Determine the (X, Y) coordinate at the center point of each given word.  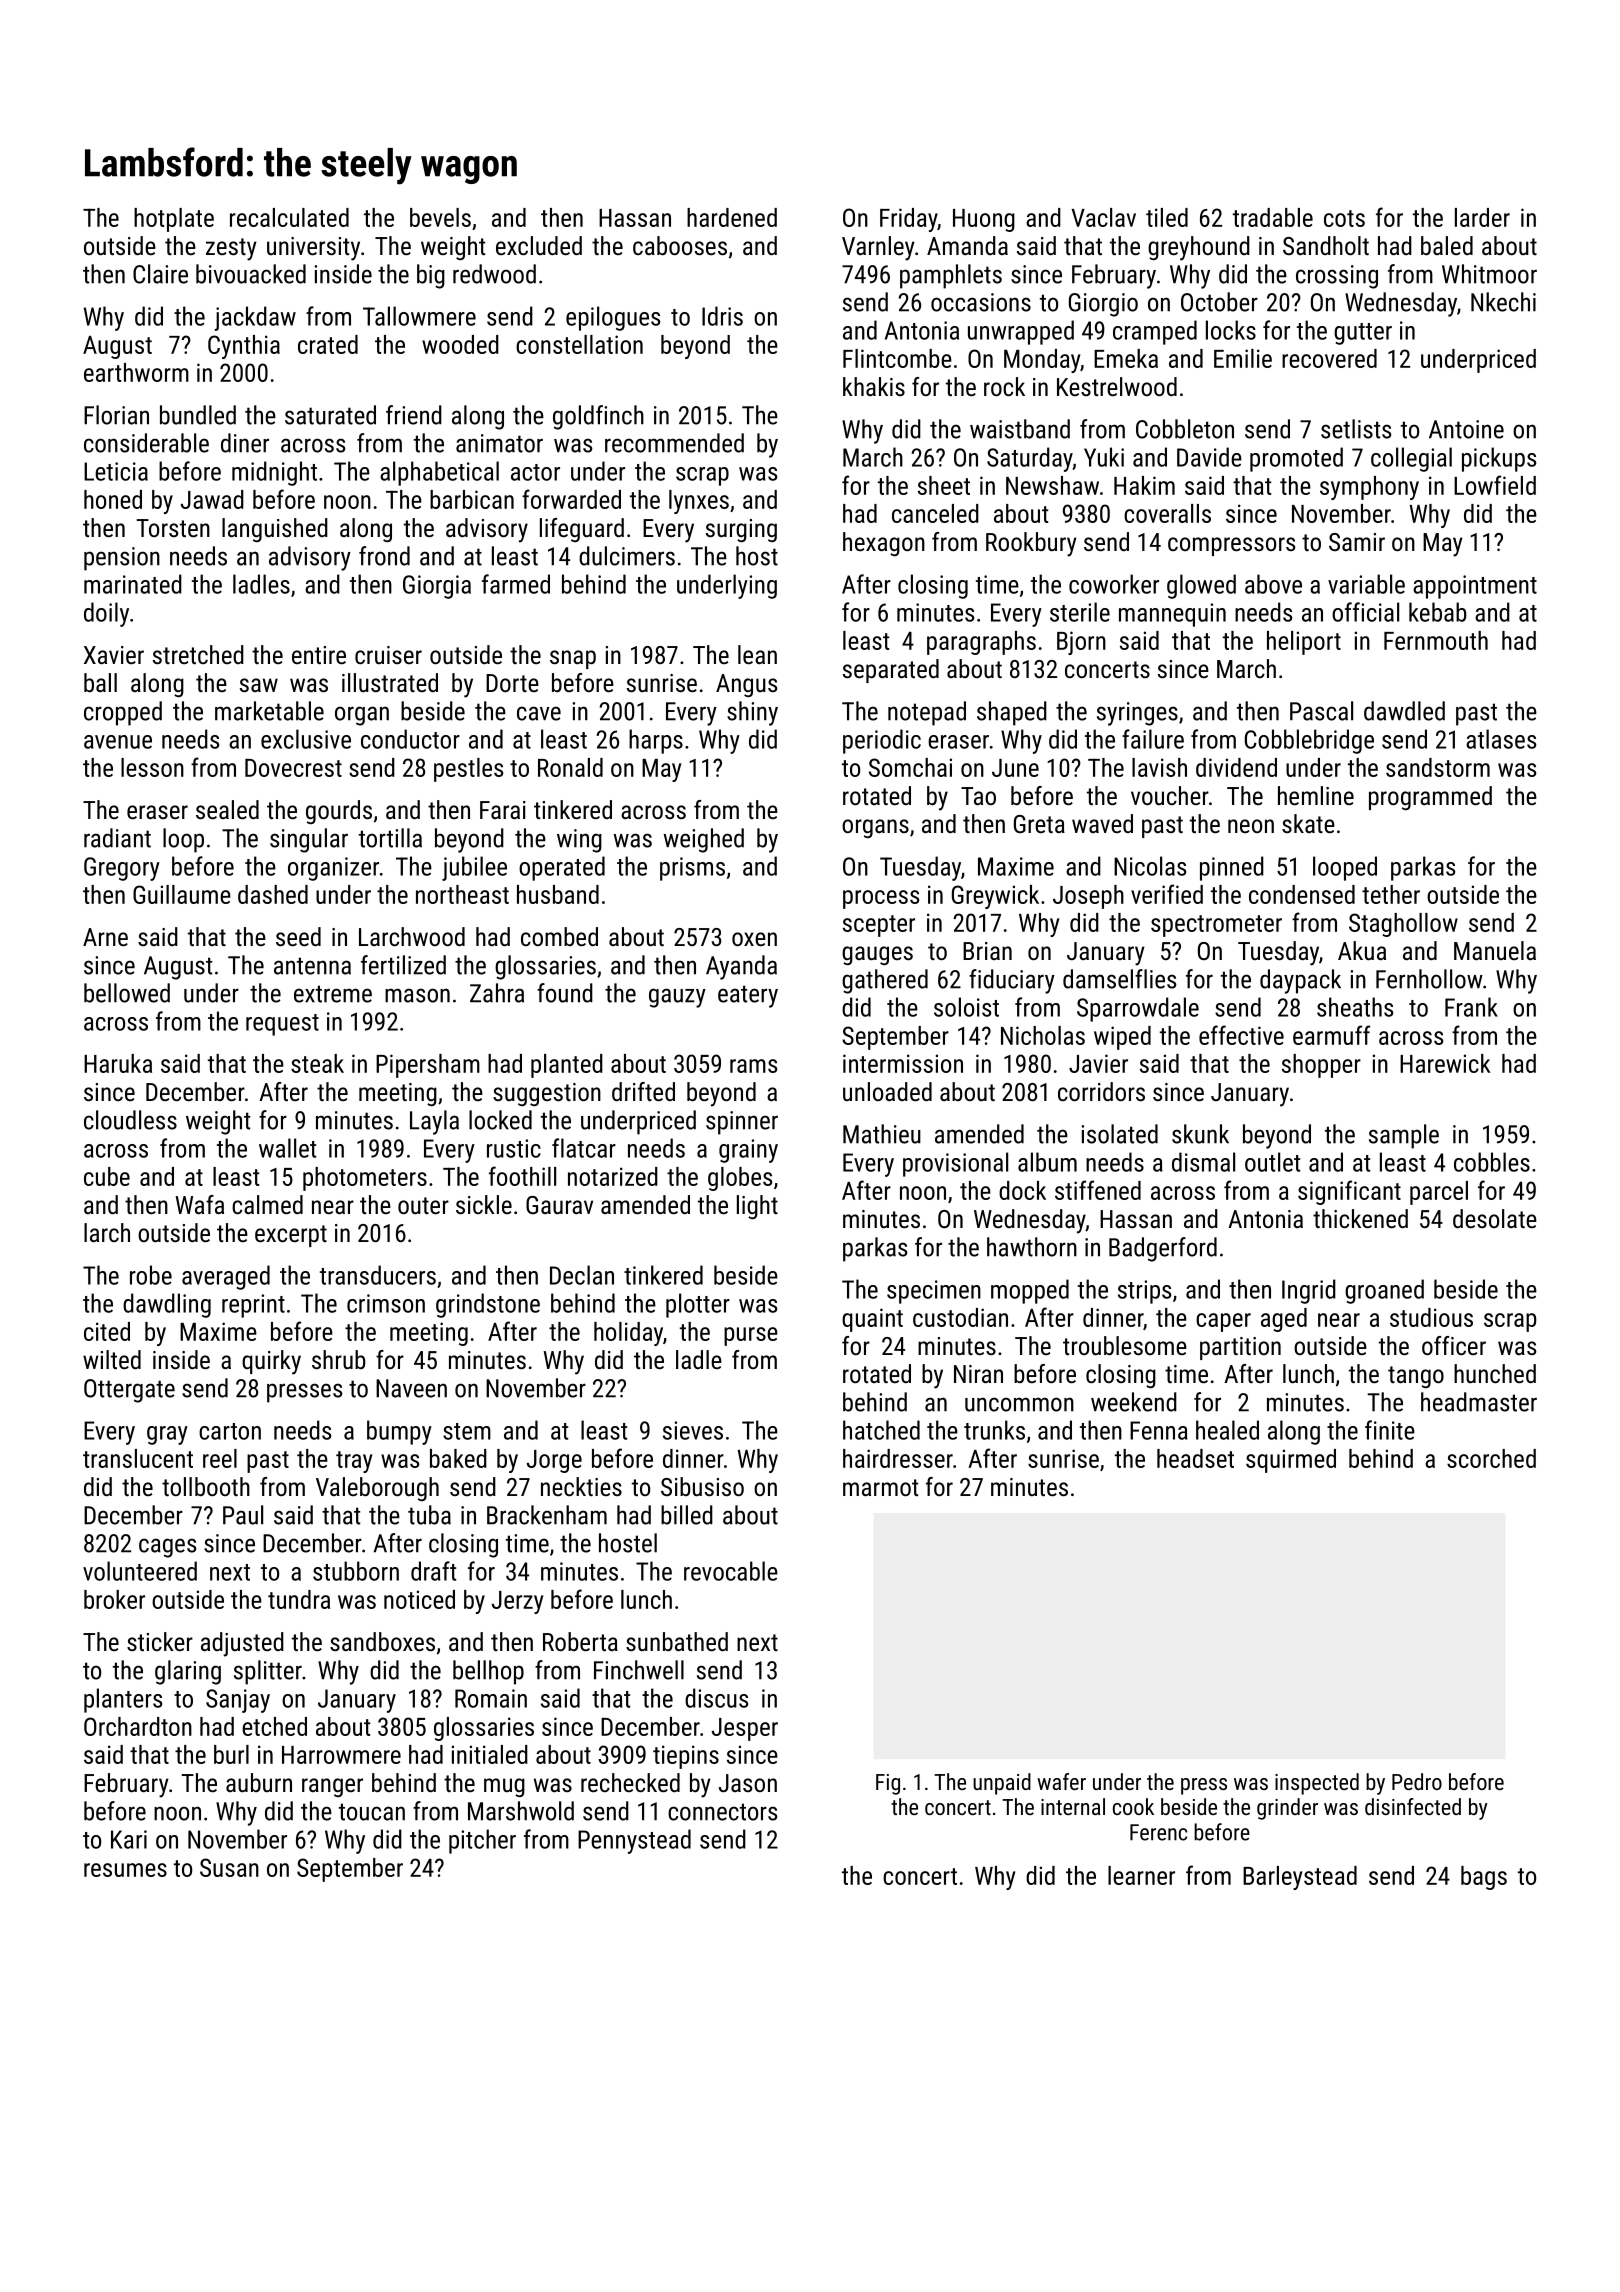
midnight (274, 473)
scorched (1491, 1458)
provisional (955, 1164)
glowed (1201, 586)
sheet (944, 485)
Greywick (995, 897)
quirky (271, 1362)
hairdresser (898, 1458)
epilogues (613, 318)
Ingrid (1309, 1291)
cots (1344, 218)
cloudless (130, 1120)
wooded (460, 344)
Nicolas (1150, 866)
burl (231, 1754)
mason (417, 995)
